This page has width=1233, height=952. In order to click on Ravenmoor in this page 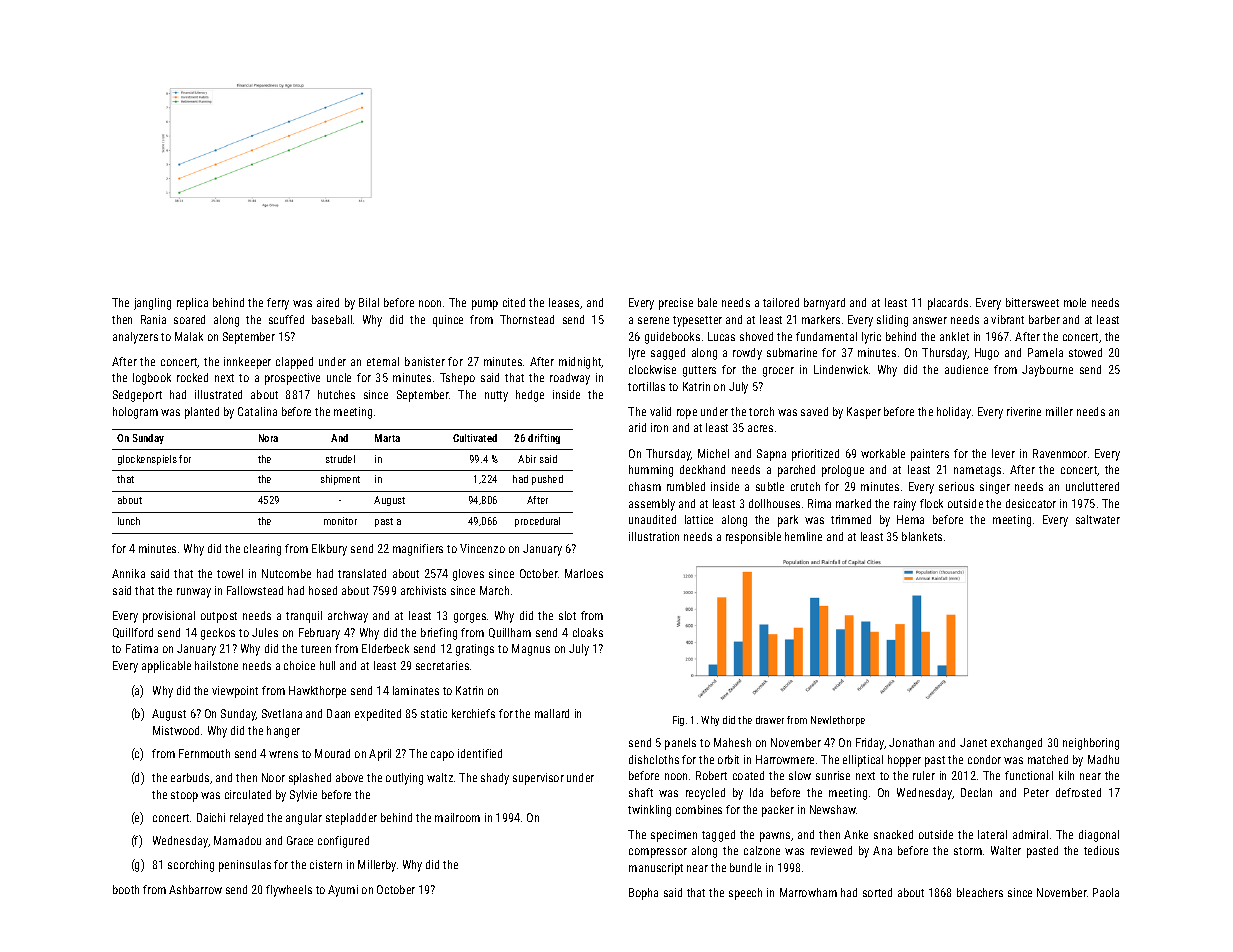, I will do `click(1060, 453)`.
